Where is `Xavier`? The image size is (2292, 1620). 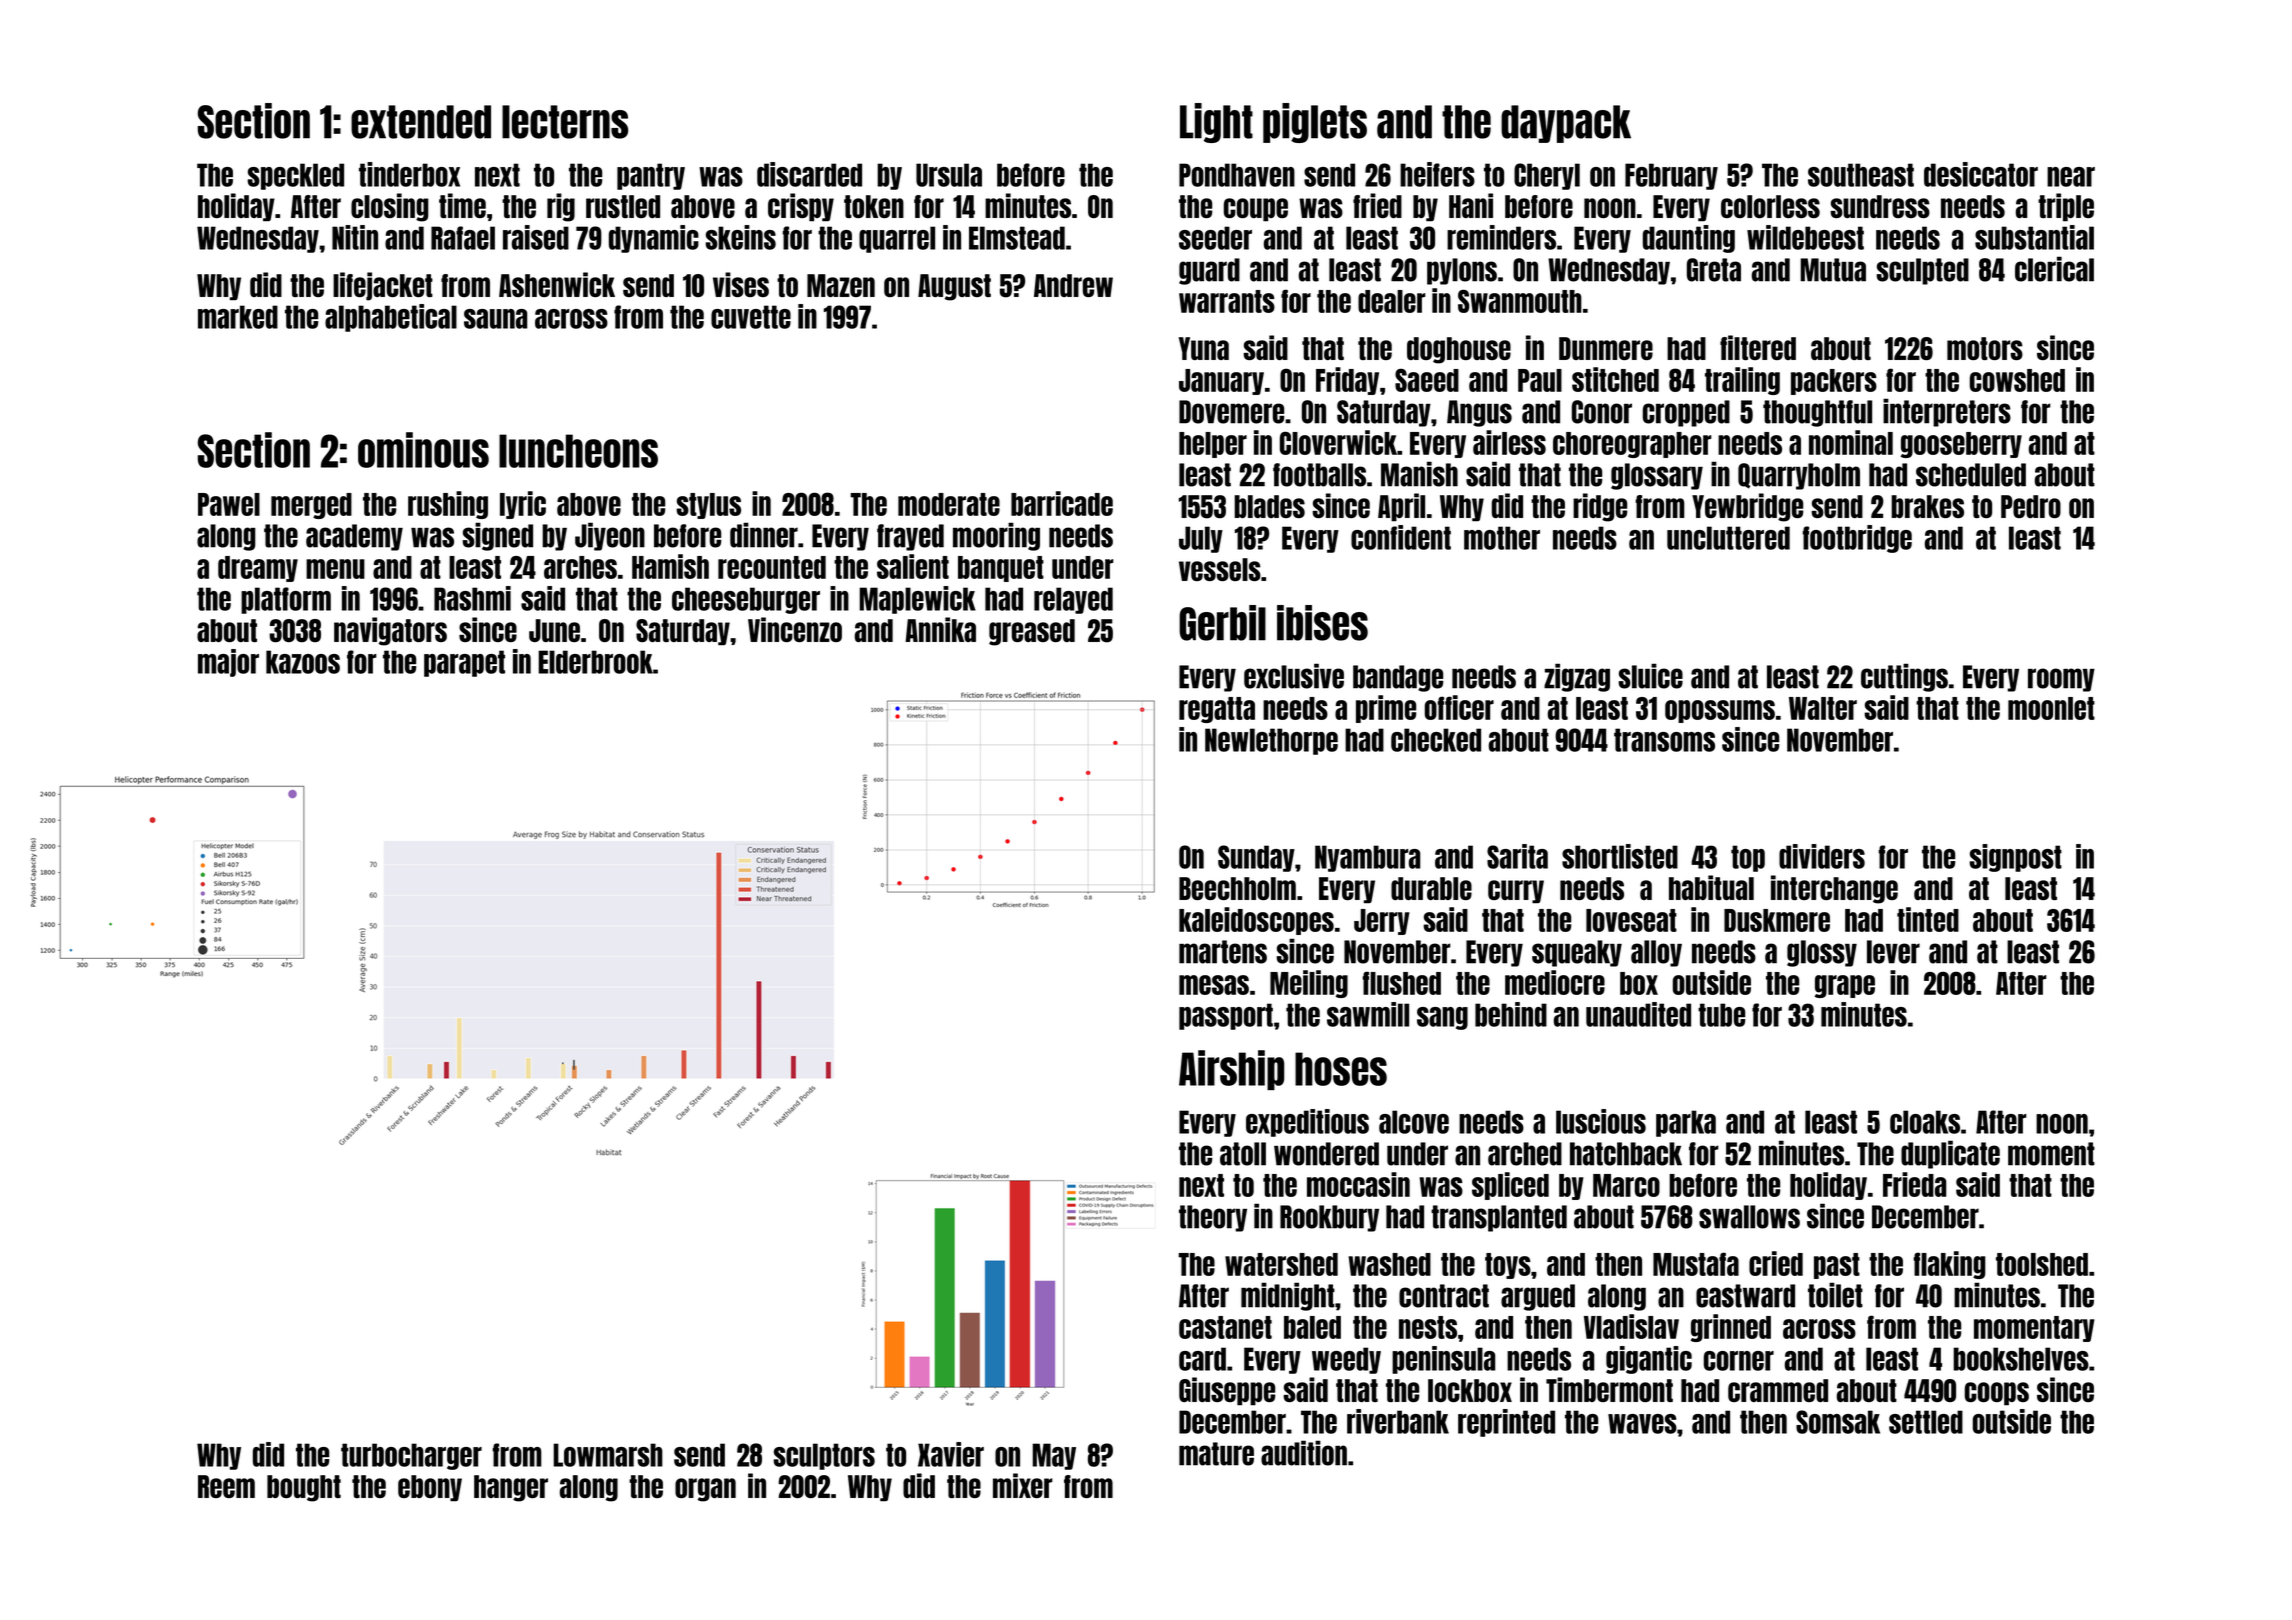
Xavier is located at coordinates (951, 1454).
